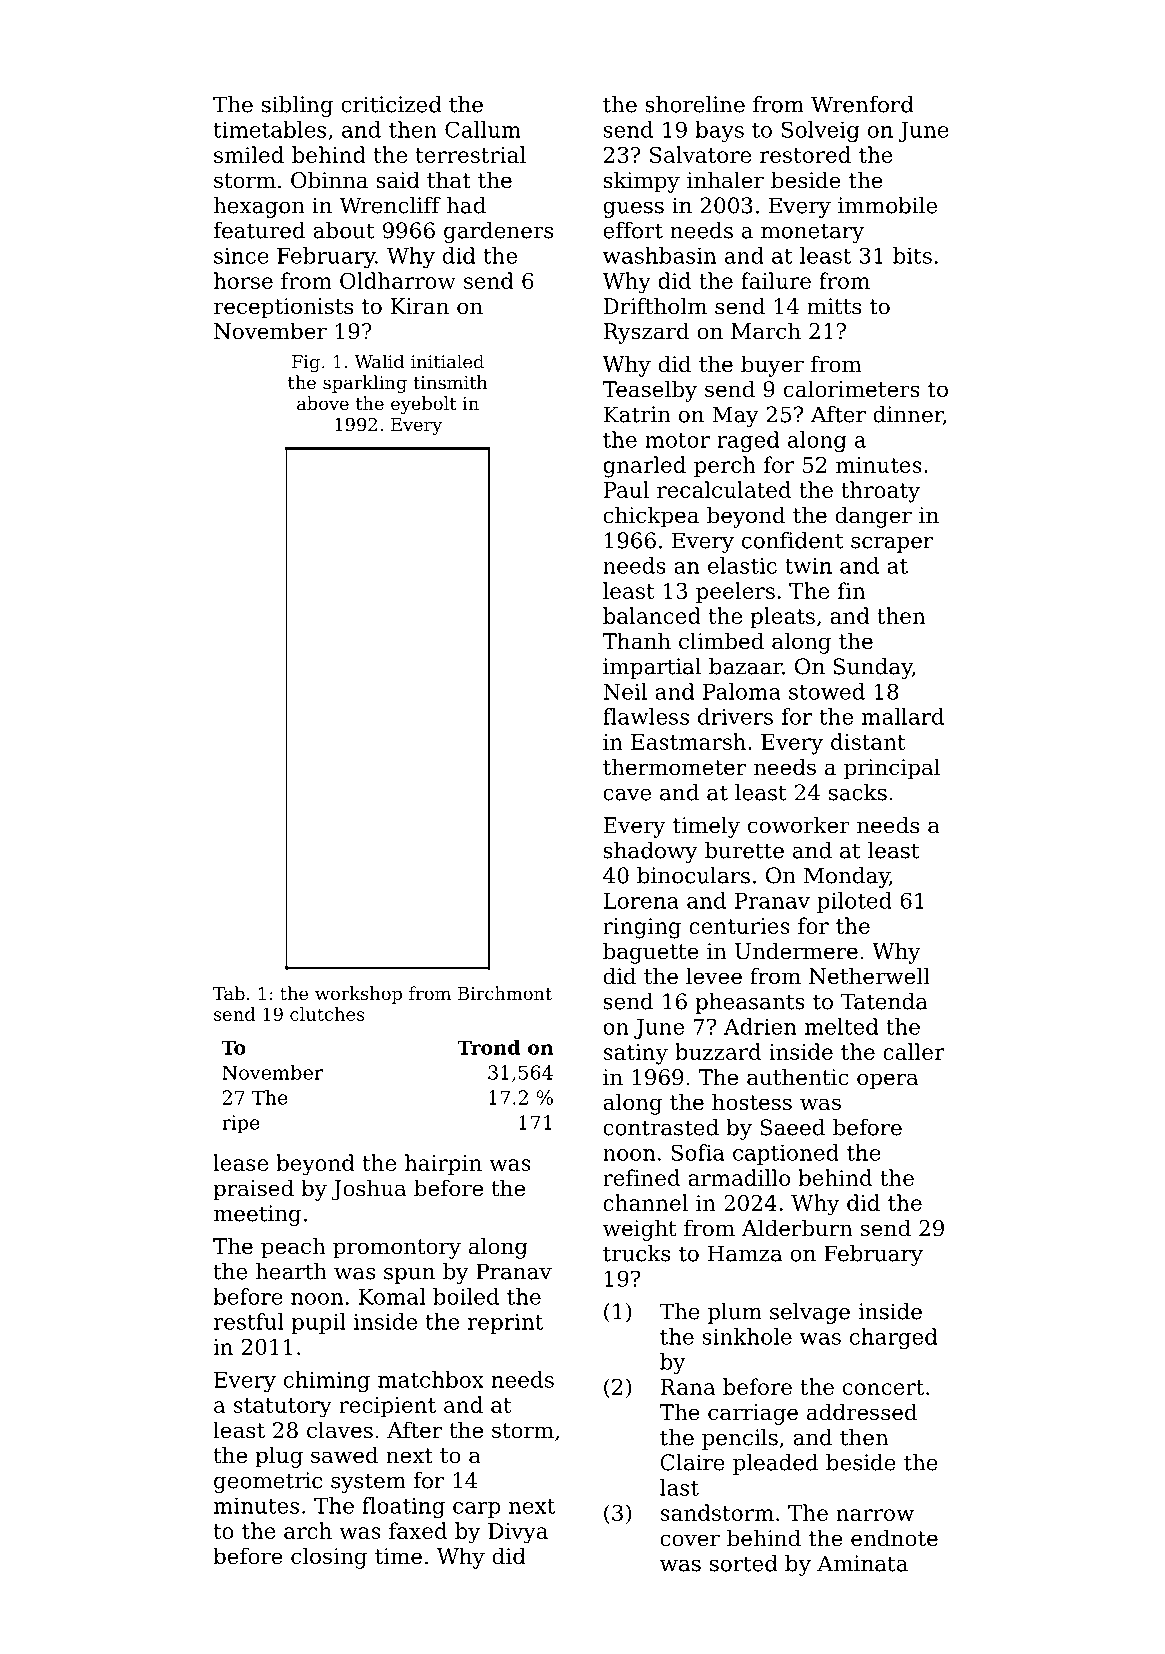  Describe the element at coordinates (645, 1202) in the screenshot. I see `channel` at that location.
